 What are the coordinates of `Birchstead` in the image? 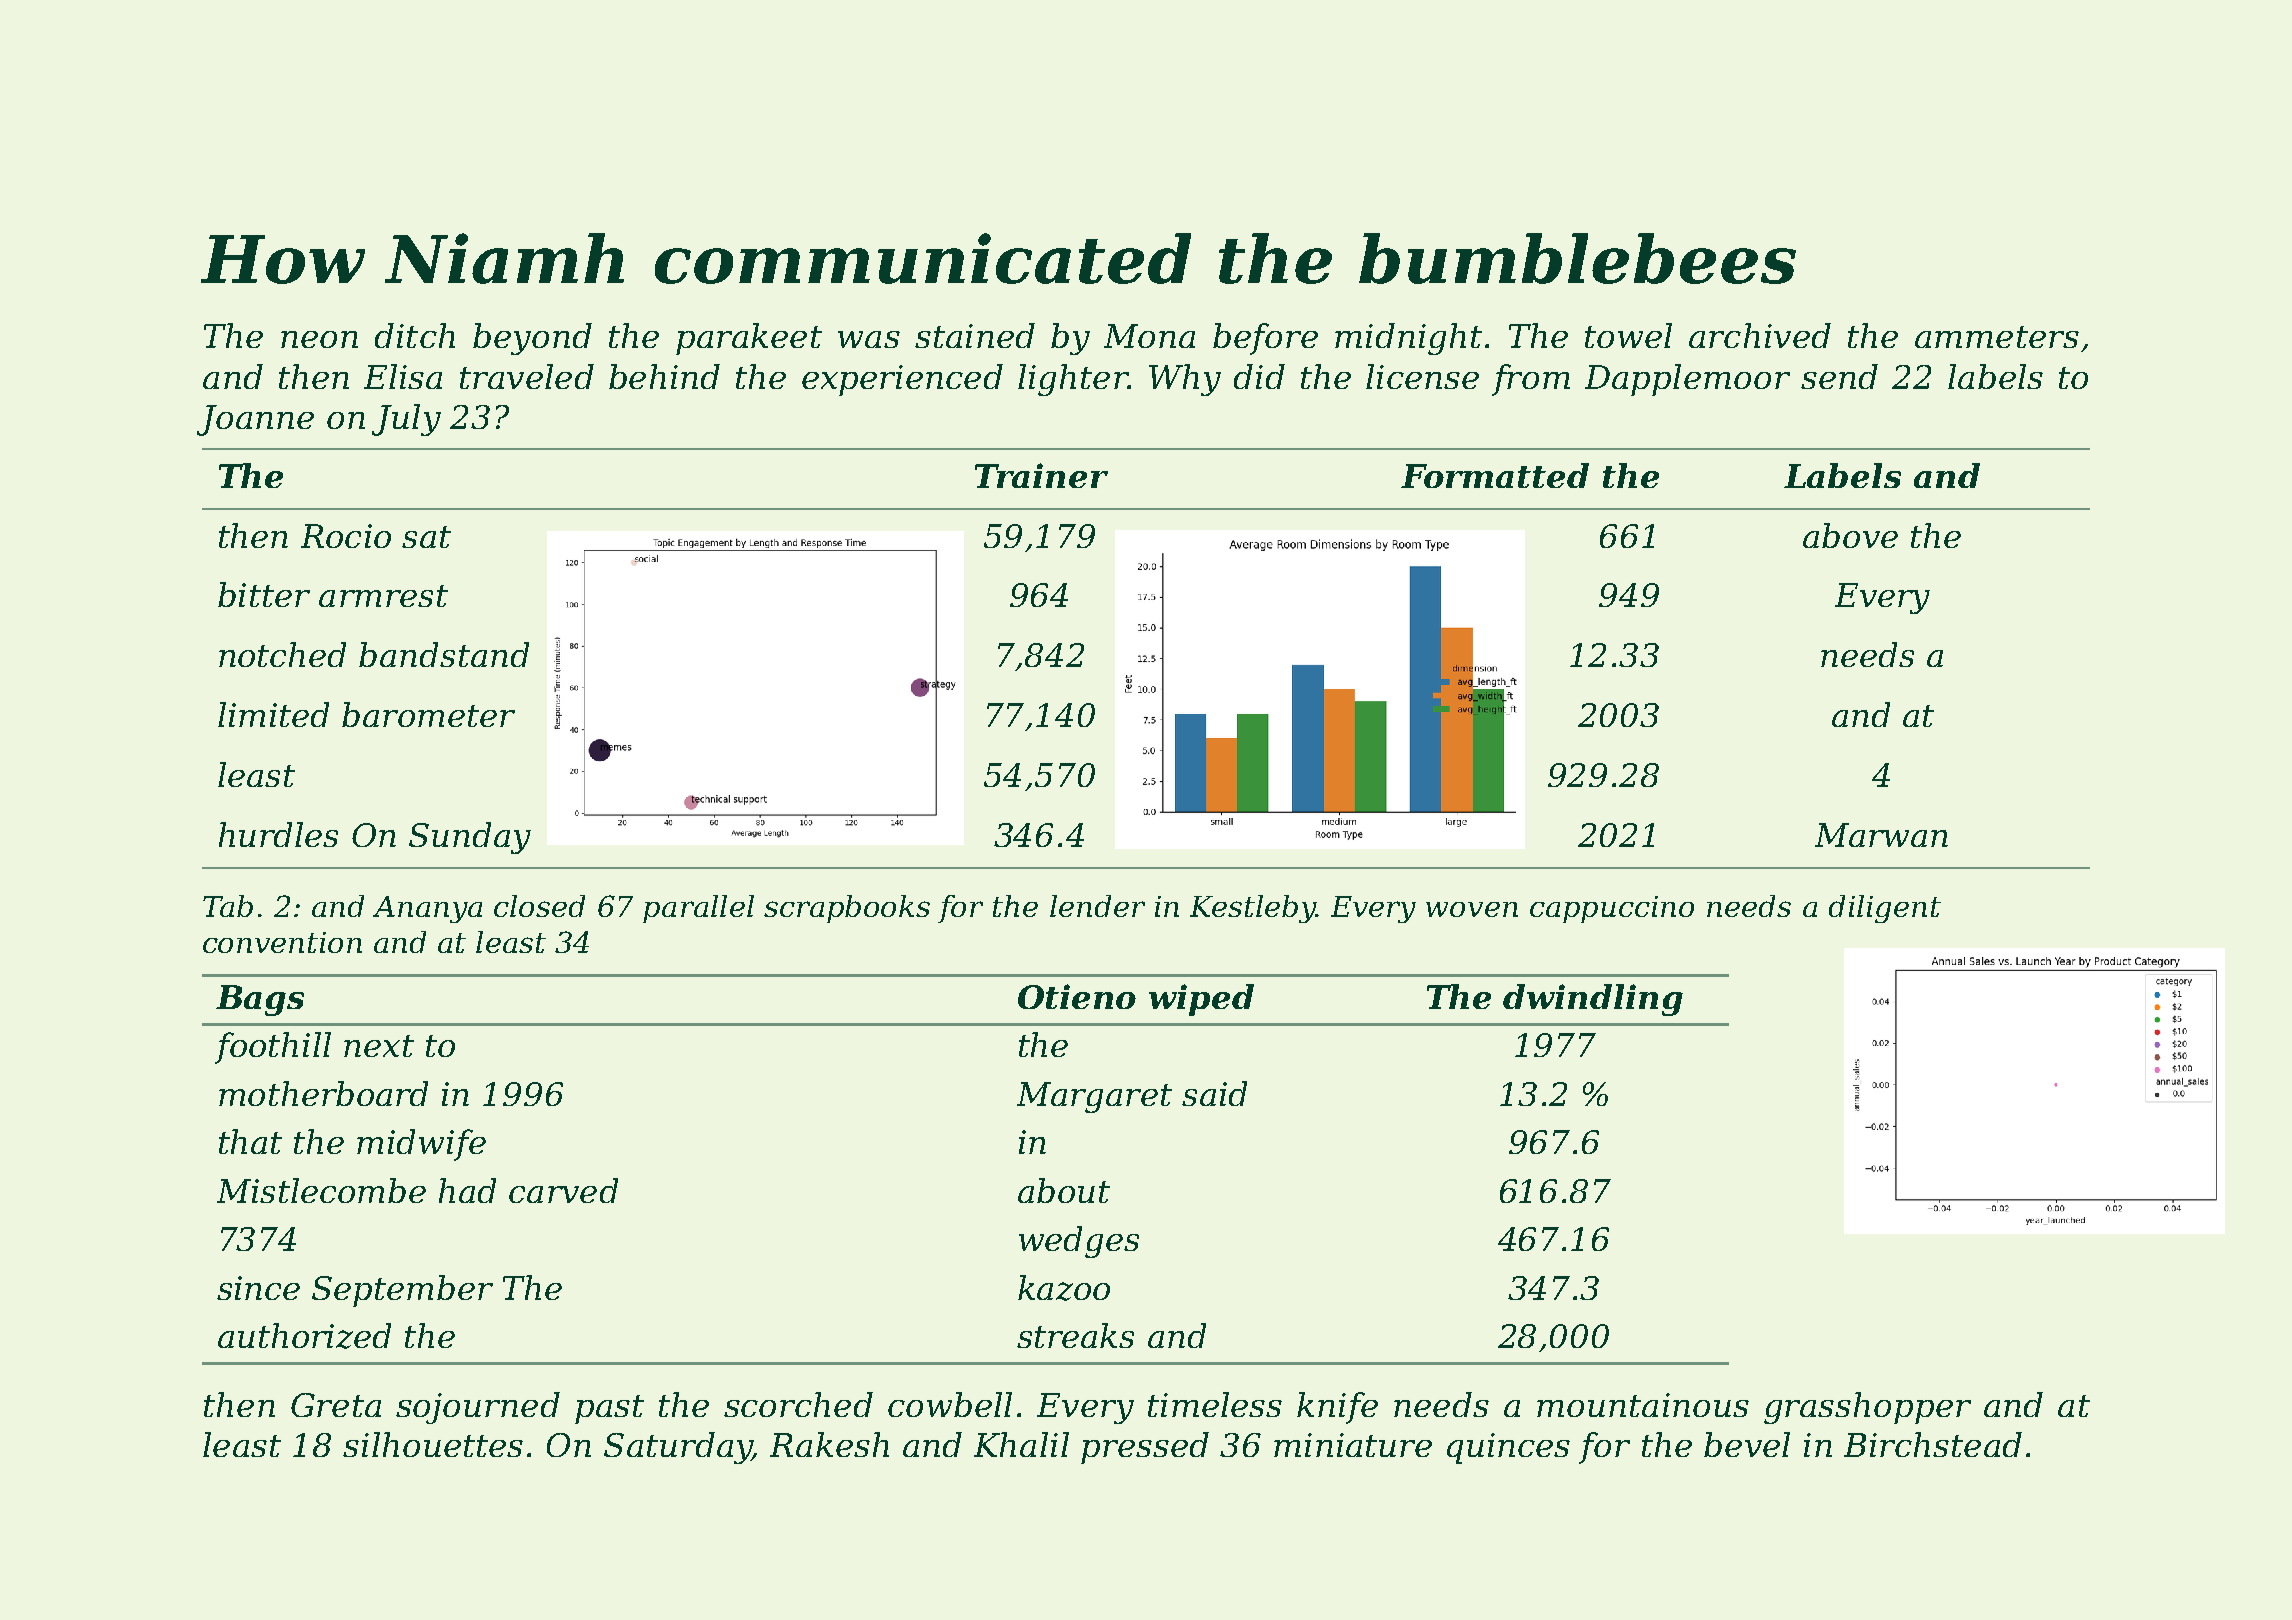 It's located at (1933, 1444).
